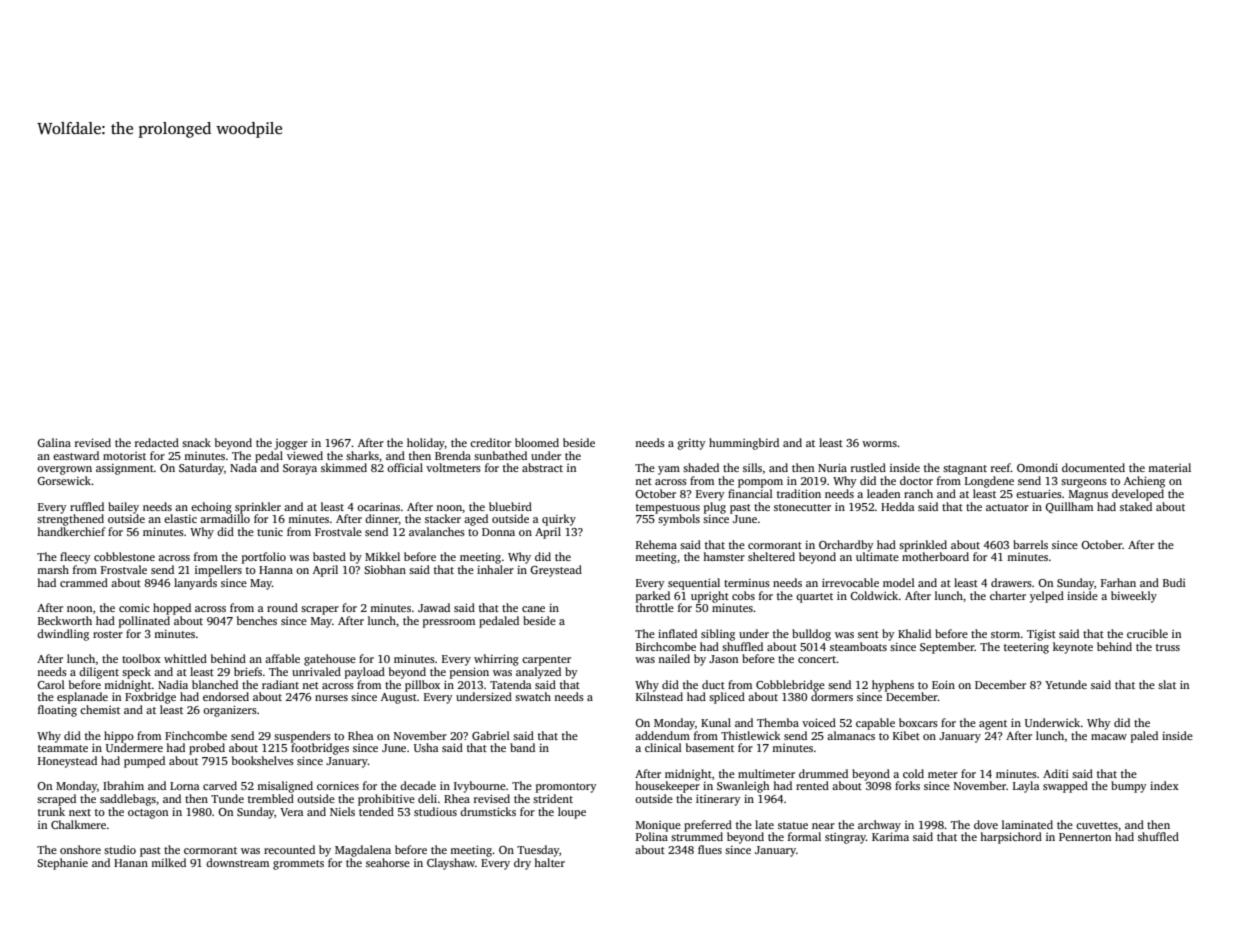 The image size is (1233, 952). I want to click on benches, so click(257, 620).
